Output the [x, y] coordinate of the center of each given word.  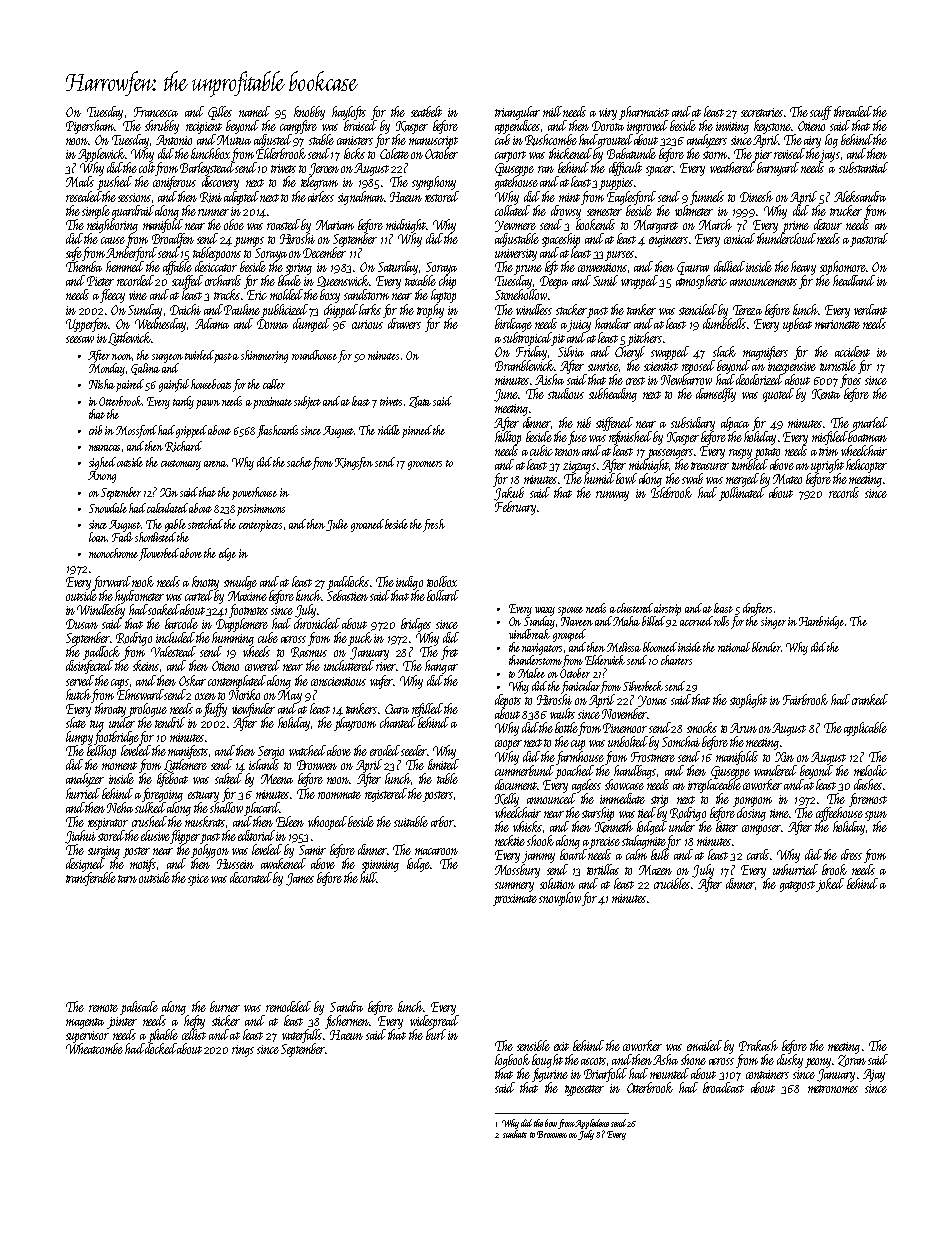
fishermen [347, 1022]
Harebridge [821, 622]
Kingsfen [354, 463]
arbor [442, 821]
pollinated [742, 494]
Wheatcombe [94, 1048]
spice [198, 880]
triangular [517, 113]
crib [95, 430]
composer [761, 830]
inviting [732, 128]
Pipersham [90, 127]
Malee [531, 673]
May [290, 696]
